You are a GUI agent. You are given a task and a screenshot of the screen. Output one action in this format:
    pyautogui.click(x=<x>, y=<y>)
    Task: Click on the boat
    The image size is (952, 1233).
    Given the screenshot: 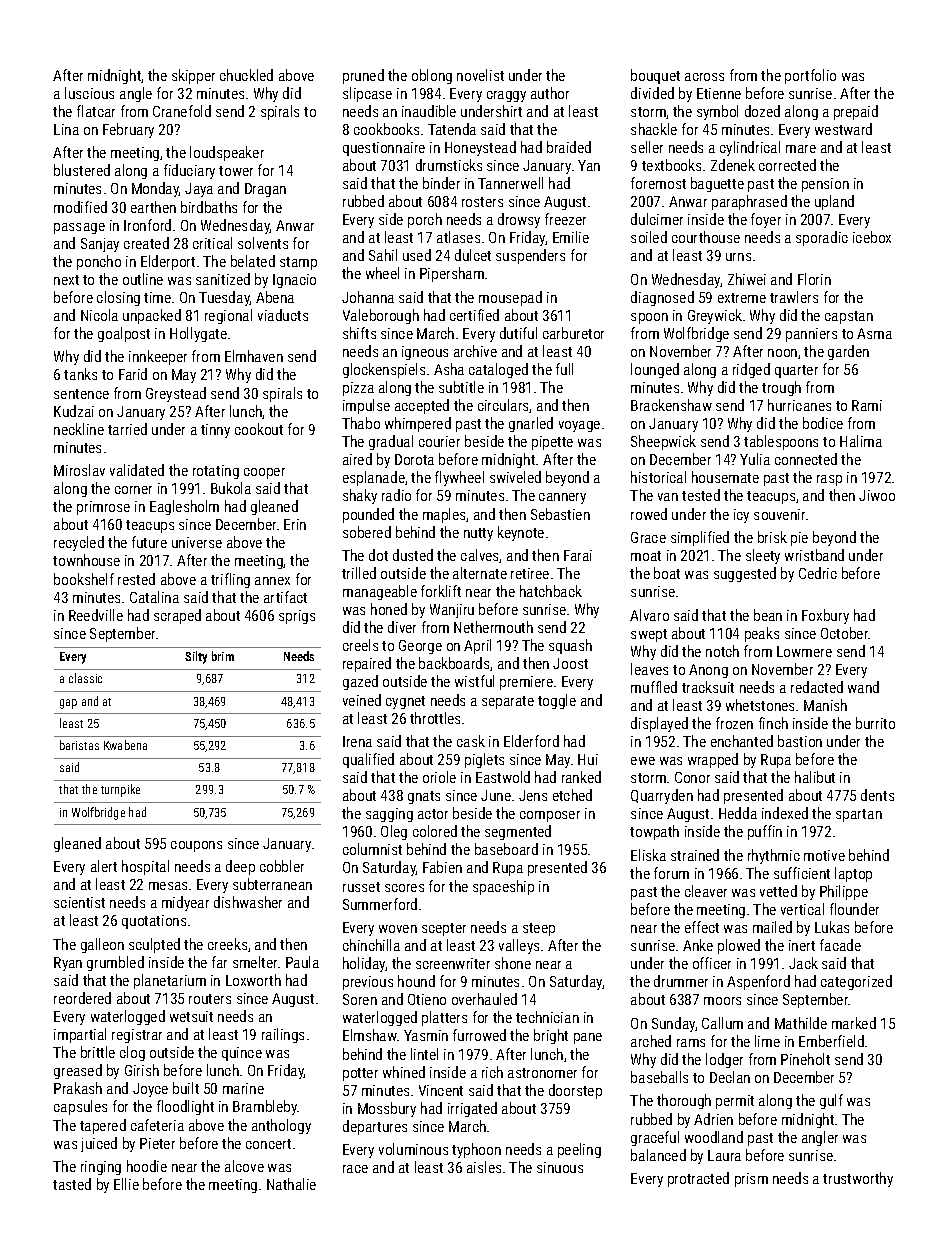 What is the action you would take?
    pyautogui.click(x=667, y=573)
